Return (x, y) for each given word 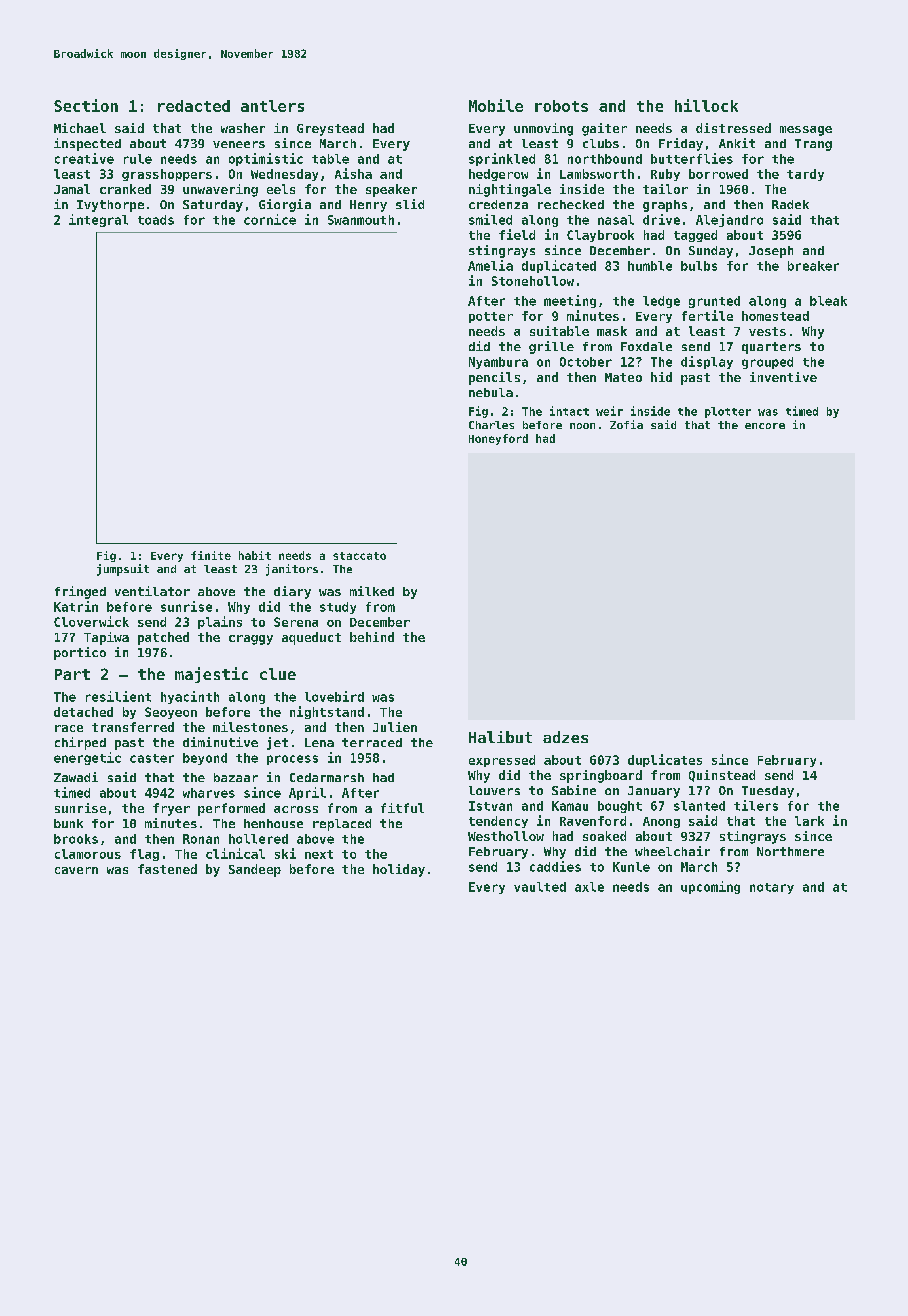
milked (372, 591)
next (319, 854)
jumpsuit (123, 570)
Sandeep (255, 870)
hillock (706, 105)
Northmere (790, 851)
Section (86, 105)
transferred (133, 727)
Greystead (330, 129)
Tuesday (768, 792)
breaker (813, 266)
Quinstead (722, 776)
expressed (502, 761)
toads (156, 220)
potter (491, 317)
